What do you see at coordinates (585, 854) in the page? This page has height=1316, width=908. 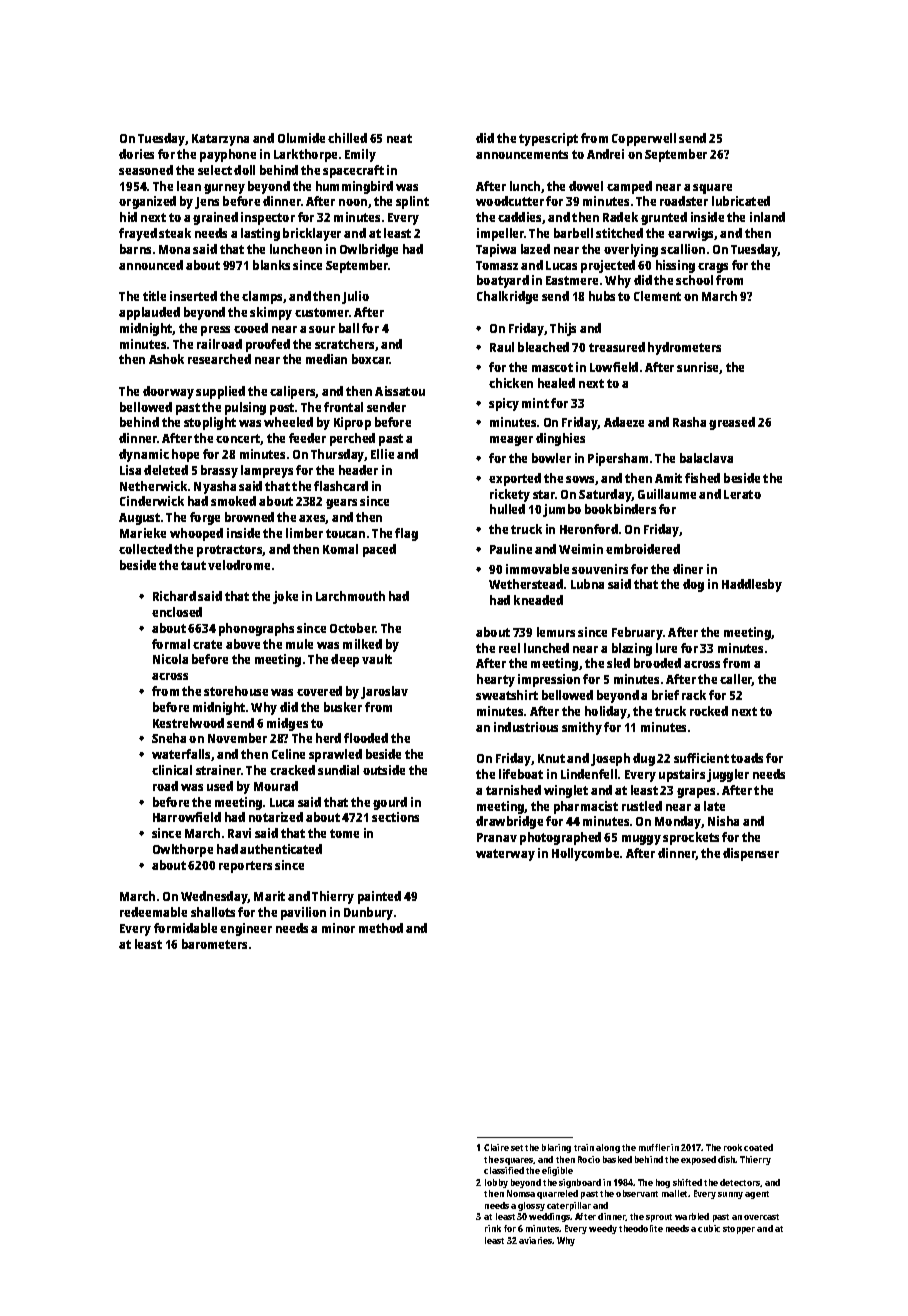 I see `Hollycombe` at bounding box center [585, 854].
